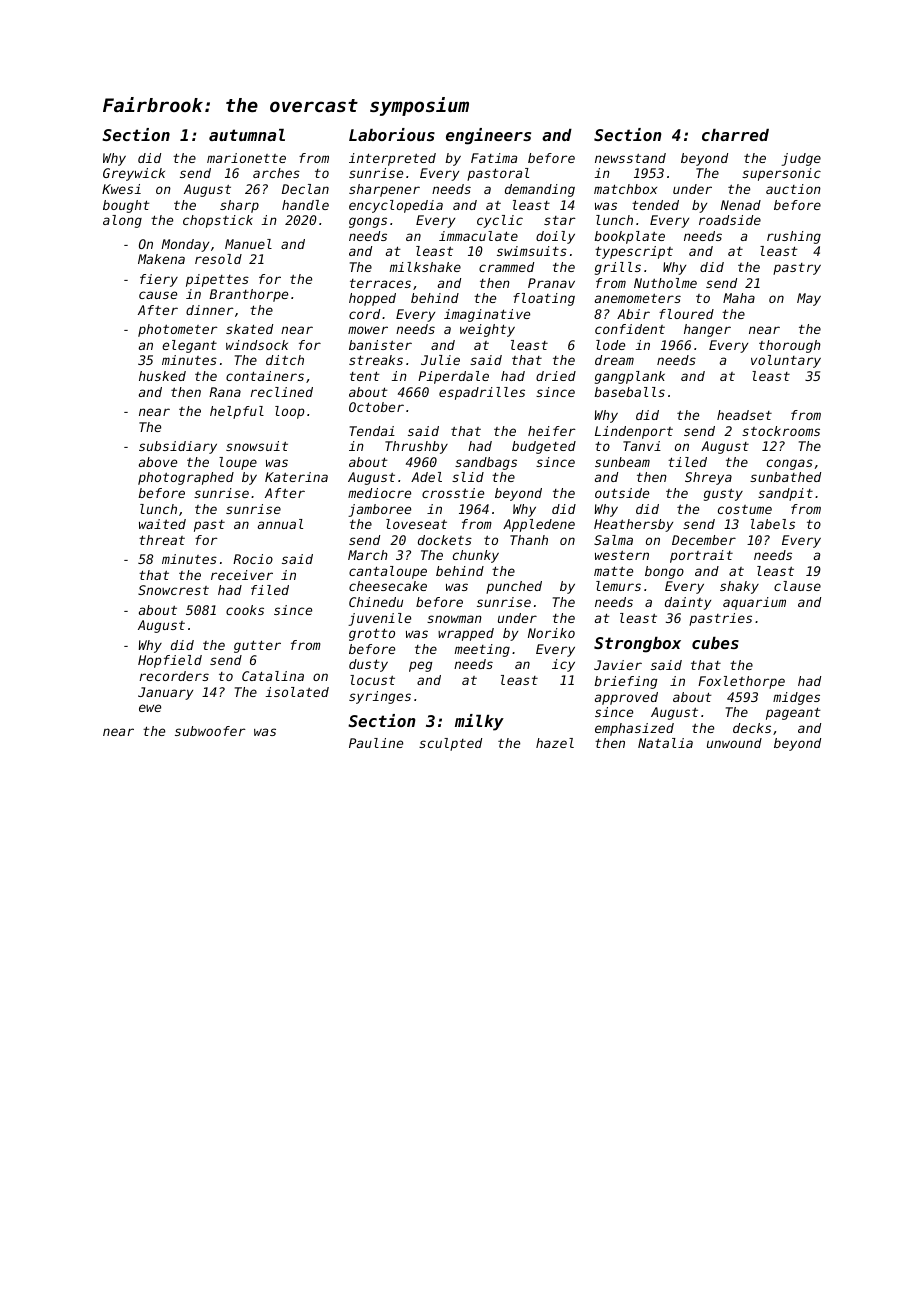  Describe the element at coordinates (210, 731) in the screenshot. I see `subwoofer` at that location.
